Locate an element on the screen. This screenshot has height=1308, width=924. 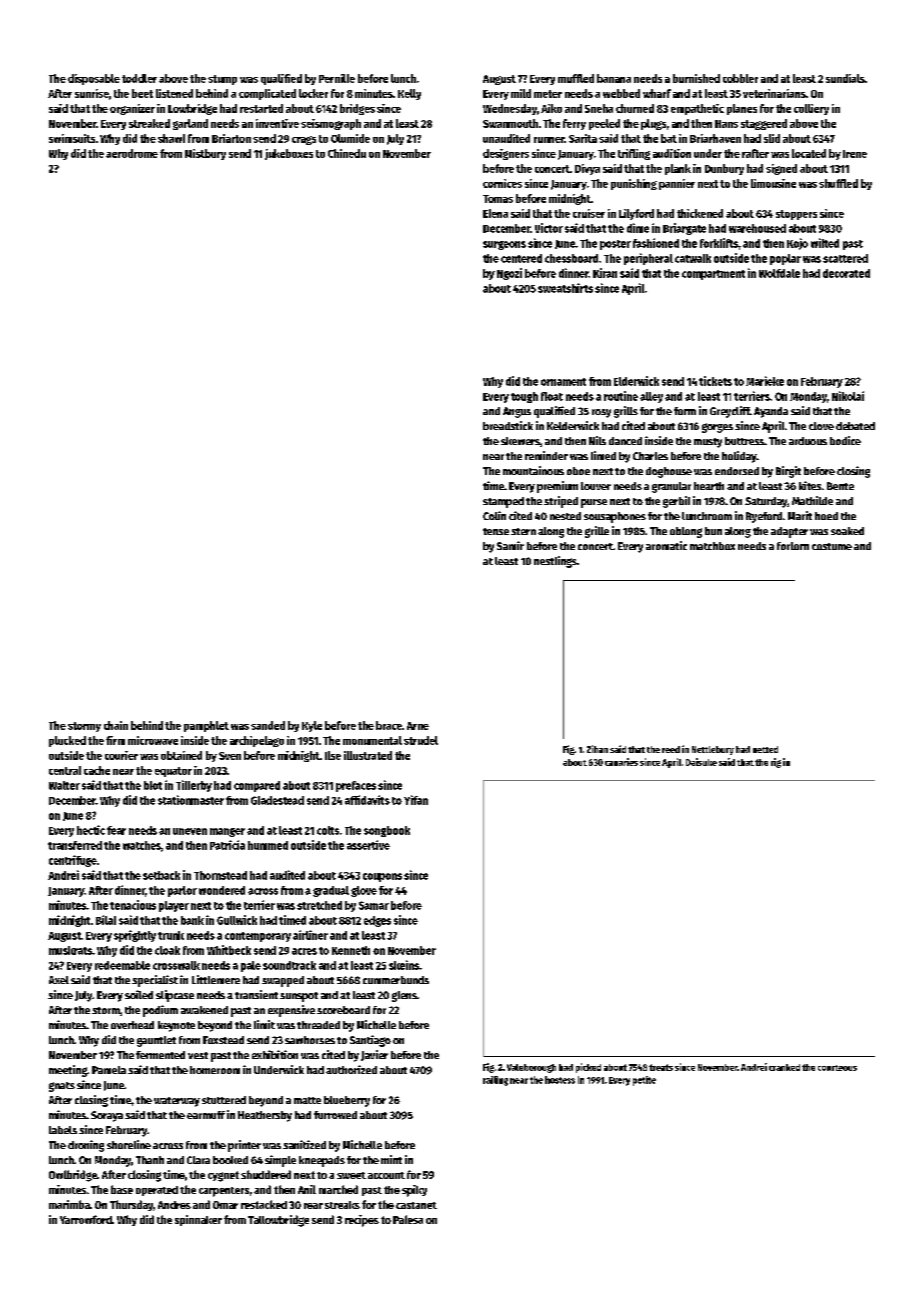
brace is located at coordinates (389, 725).
